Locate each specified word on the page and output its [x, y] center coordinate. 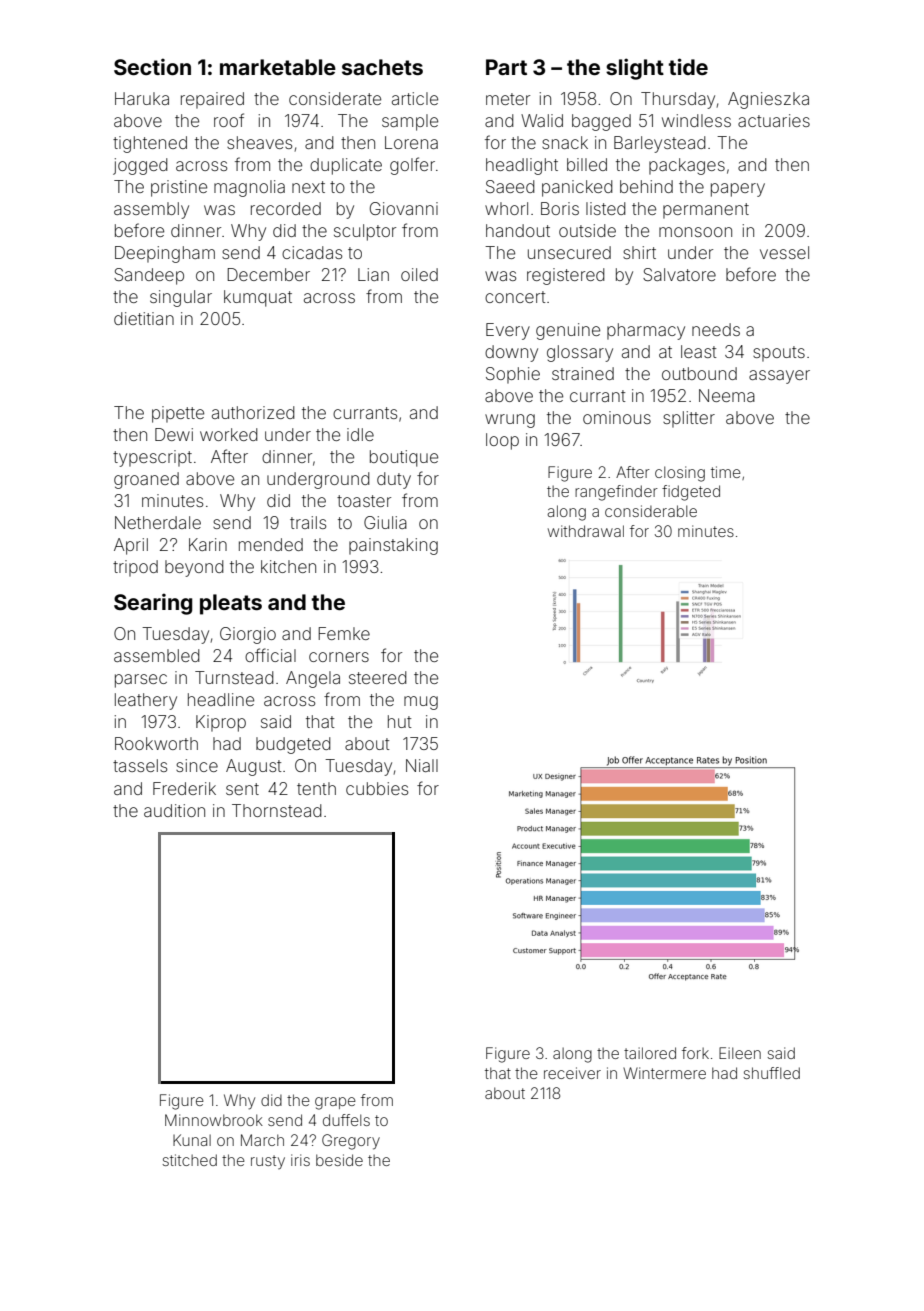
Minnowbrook [214, 1120]
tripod [135, 568]
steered [378, 677]
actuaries [774, 120]
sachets [382, 67]
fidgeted [691, 493]
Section [152, 67]
